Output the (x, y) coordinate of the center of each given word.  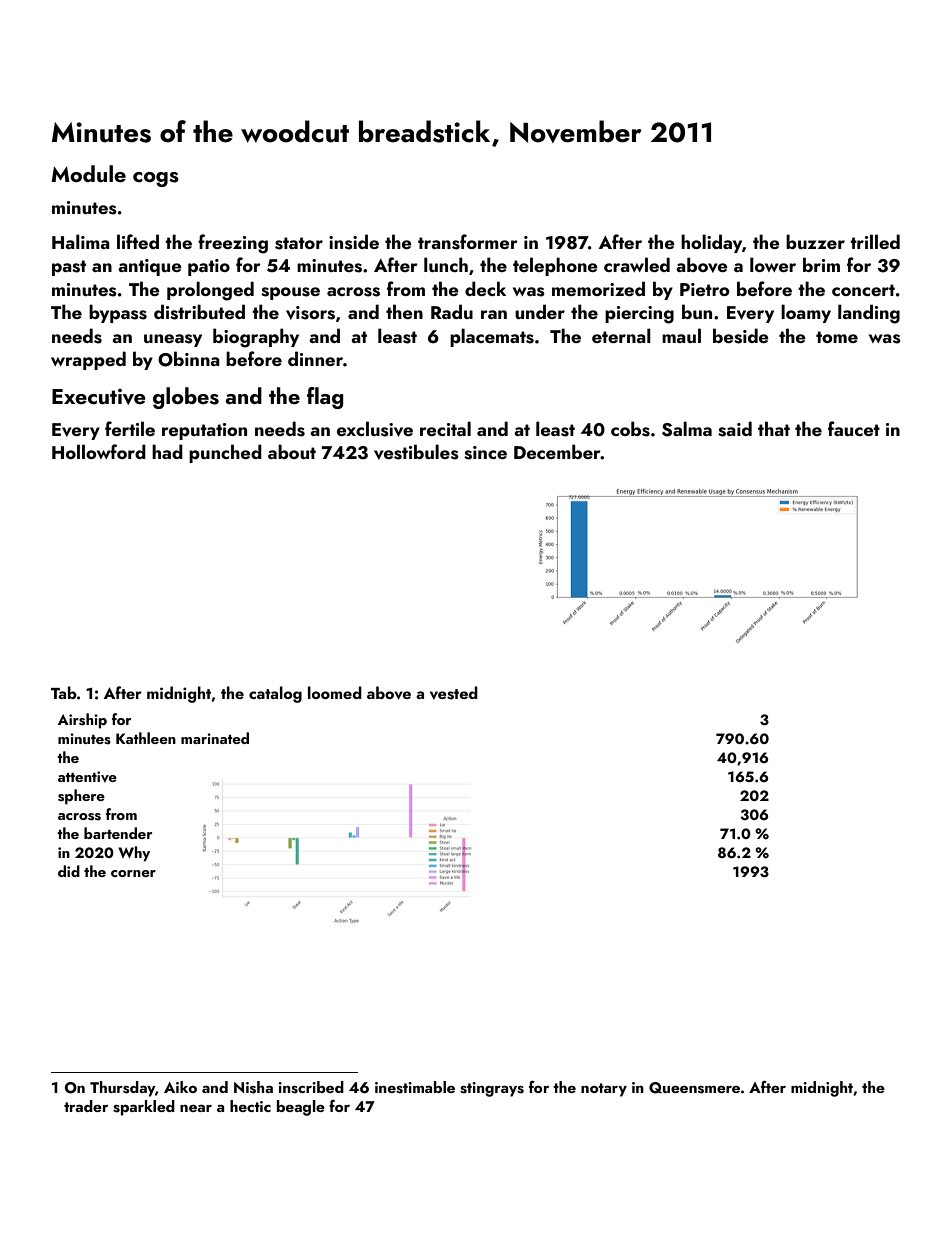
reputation (204, 431)
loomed (335, 692)
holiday (711, 243)
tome (837, 337)
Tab (64, 692)
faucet (854, 428)
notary (604, 1090)
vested (454, 693)
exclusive (375, 429)
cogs (156, 179)
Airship (82, 721)
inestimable (415, 1087)
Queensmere (694, 1088)
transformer (468, 242)
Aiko (180, 1087)
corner (133, 873)
